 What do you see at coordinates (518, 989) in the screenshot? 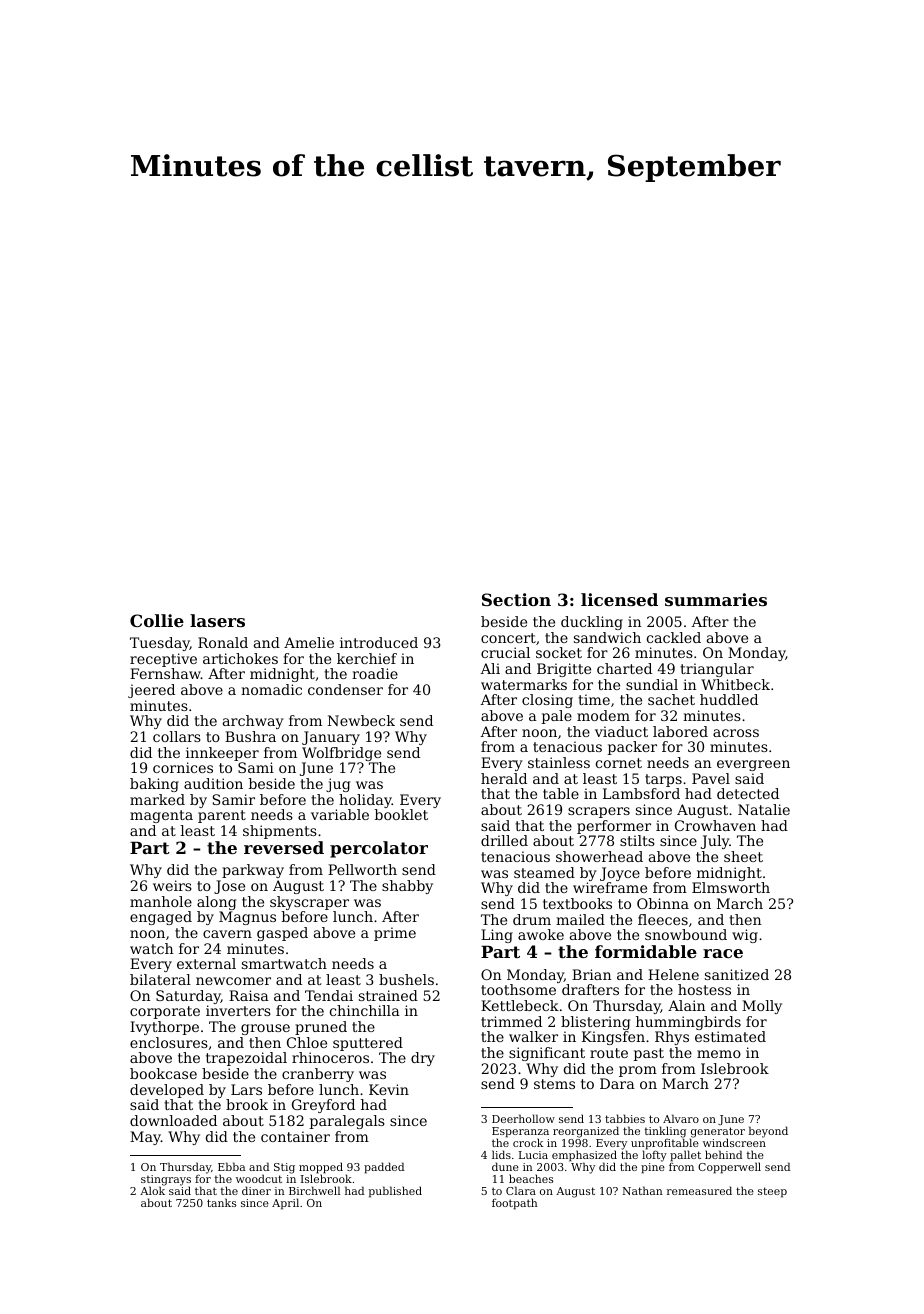
I see `toothsome` at bounding box center [518, 989].
